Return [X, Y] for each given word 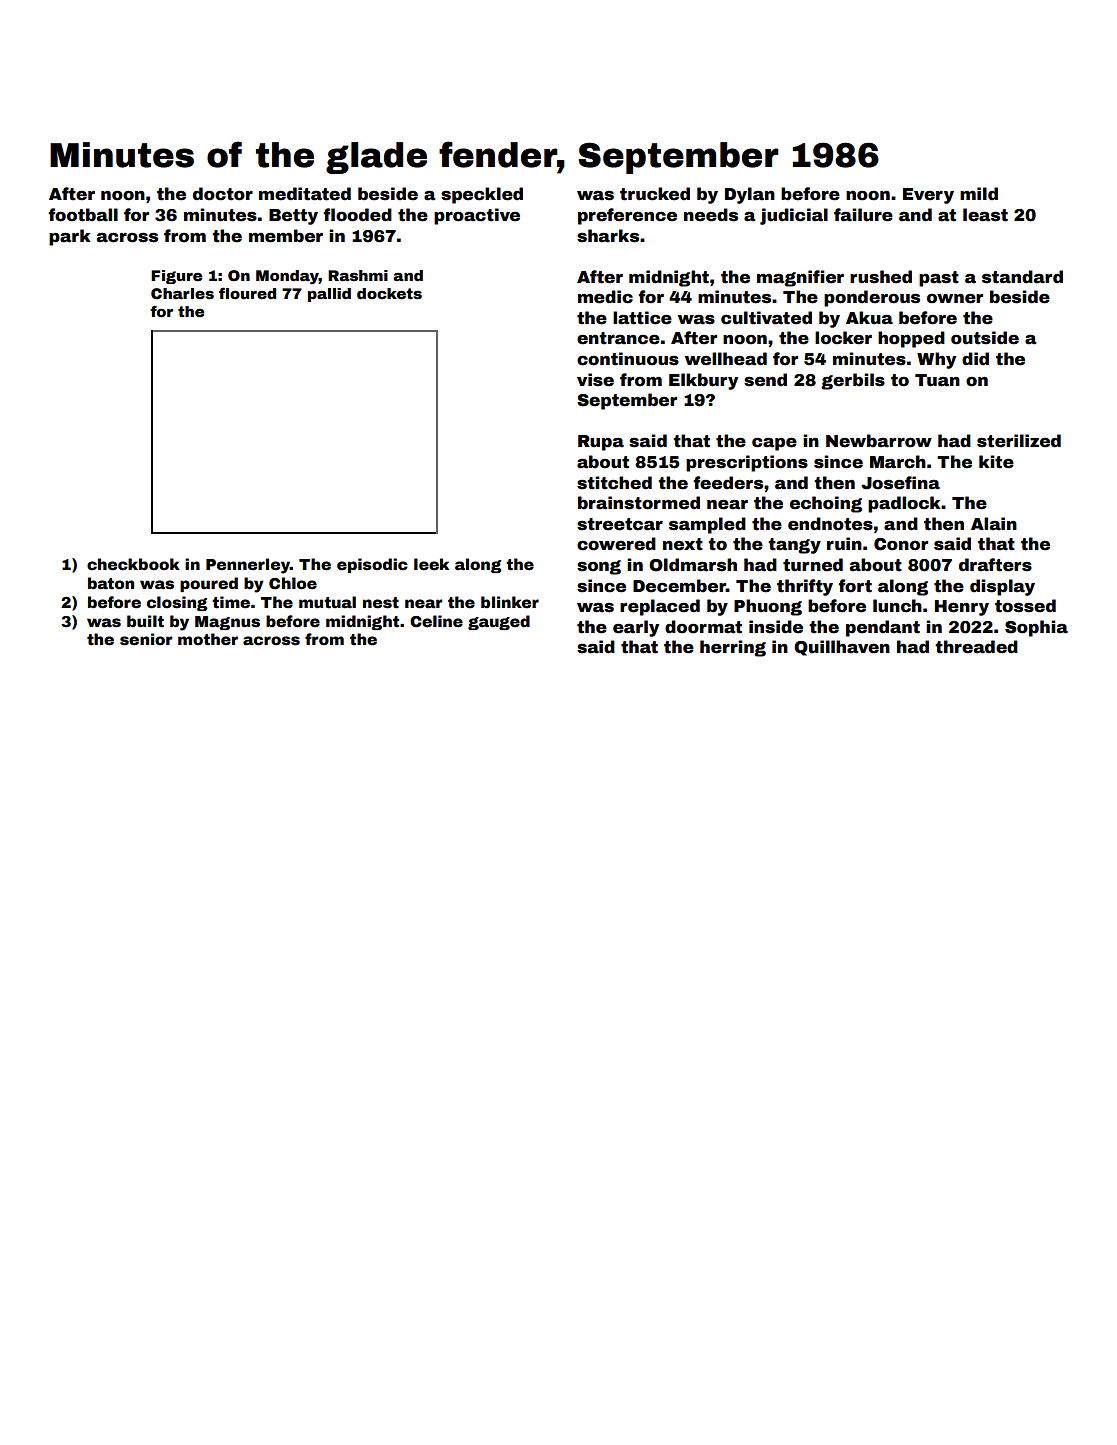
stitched [614, 483]
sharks [608, 236]
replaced [660, 607]
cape [774, 444]
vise [595, 380]
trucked [655, 194]
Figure [176, 277]
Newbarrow [879, 441]
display [1002, 587]
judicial [794, 216]
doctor [223, 194]
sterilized [1019, 441]
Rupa [601, 443]
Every [928, 196]
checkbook [133, 564]
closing [177, 603]
